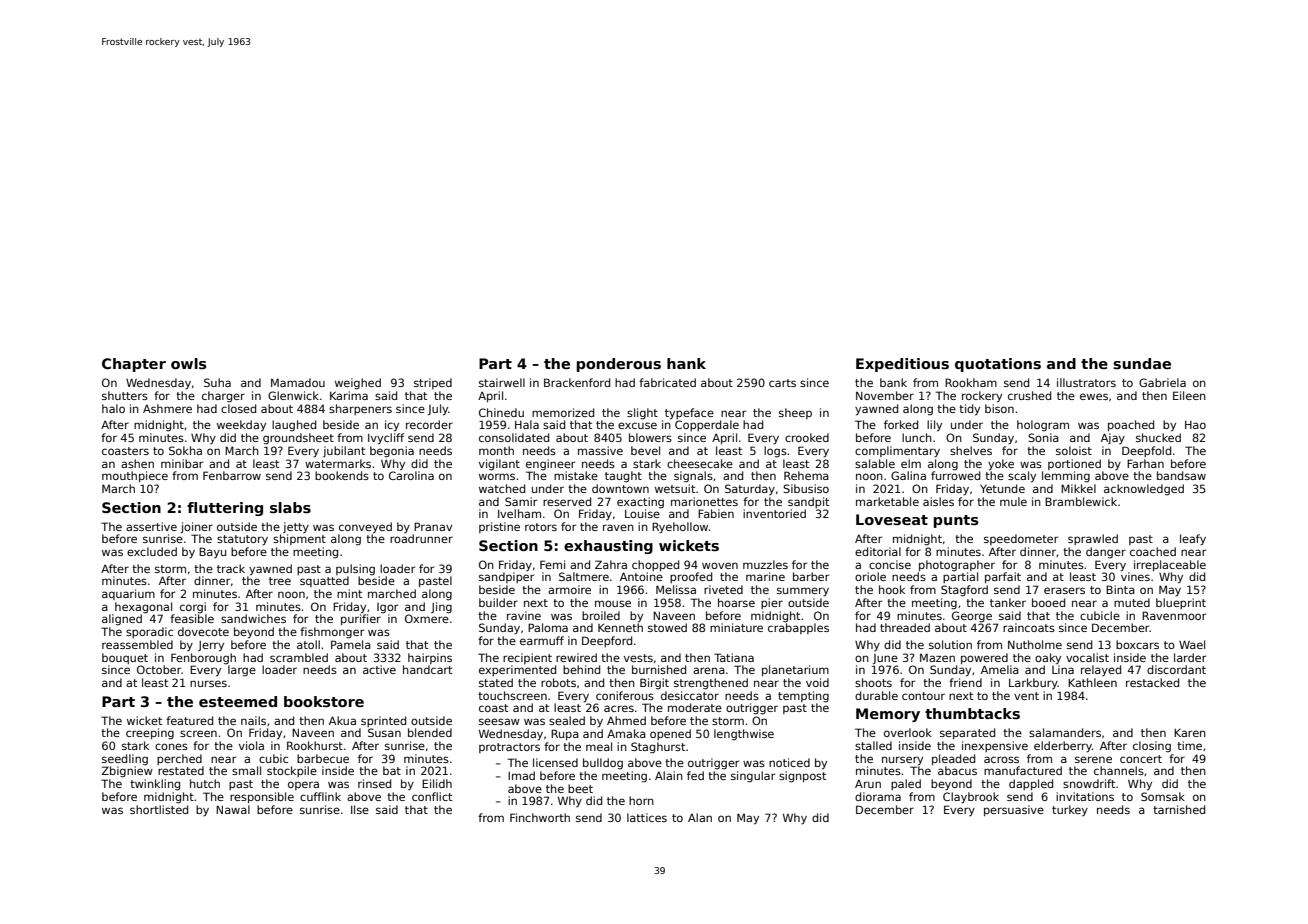 Image resolution: width=1308 pixels, height=924 pixels. Describe the element at coordinates (159, 809) in the screenshot. I see `shortlisted` at that location.
